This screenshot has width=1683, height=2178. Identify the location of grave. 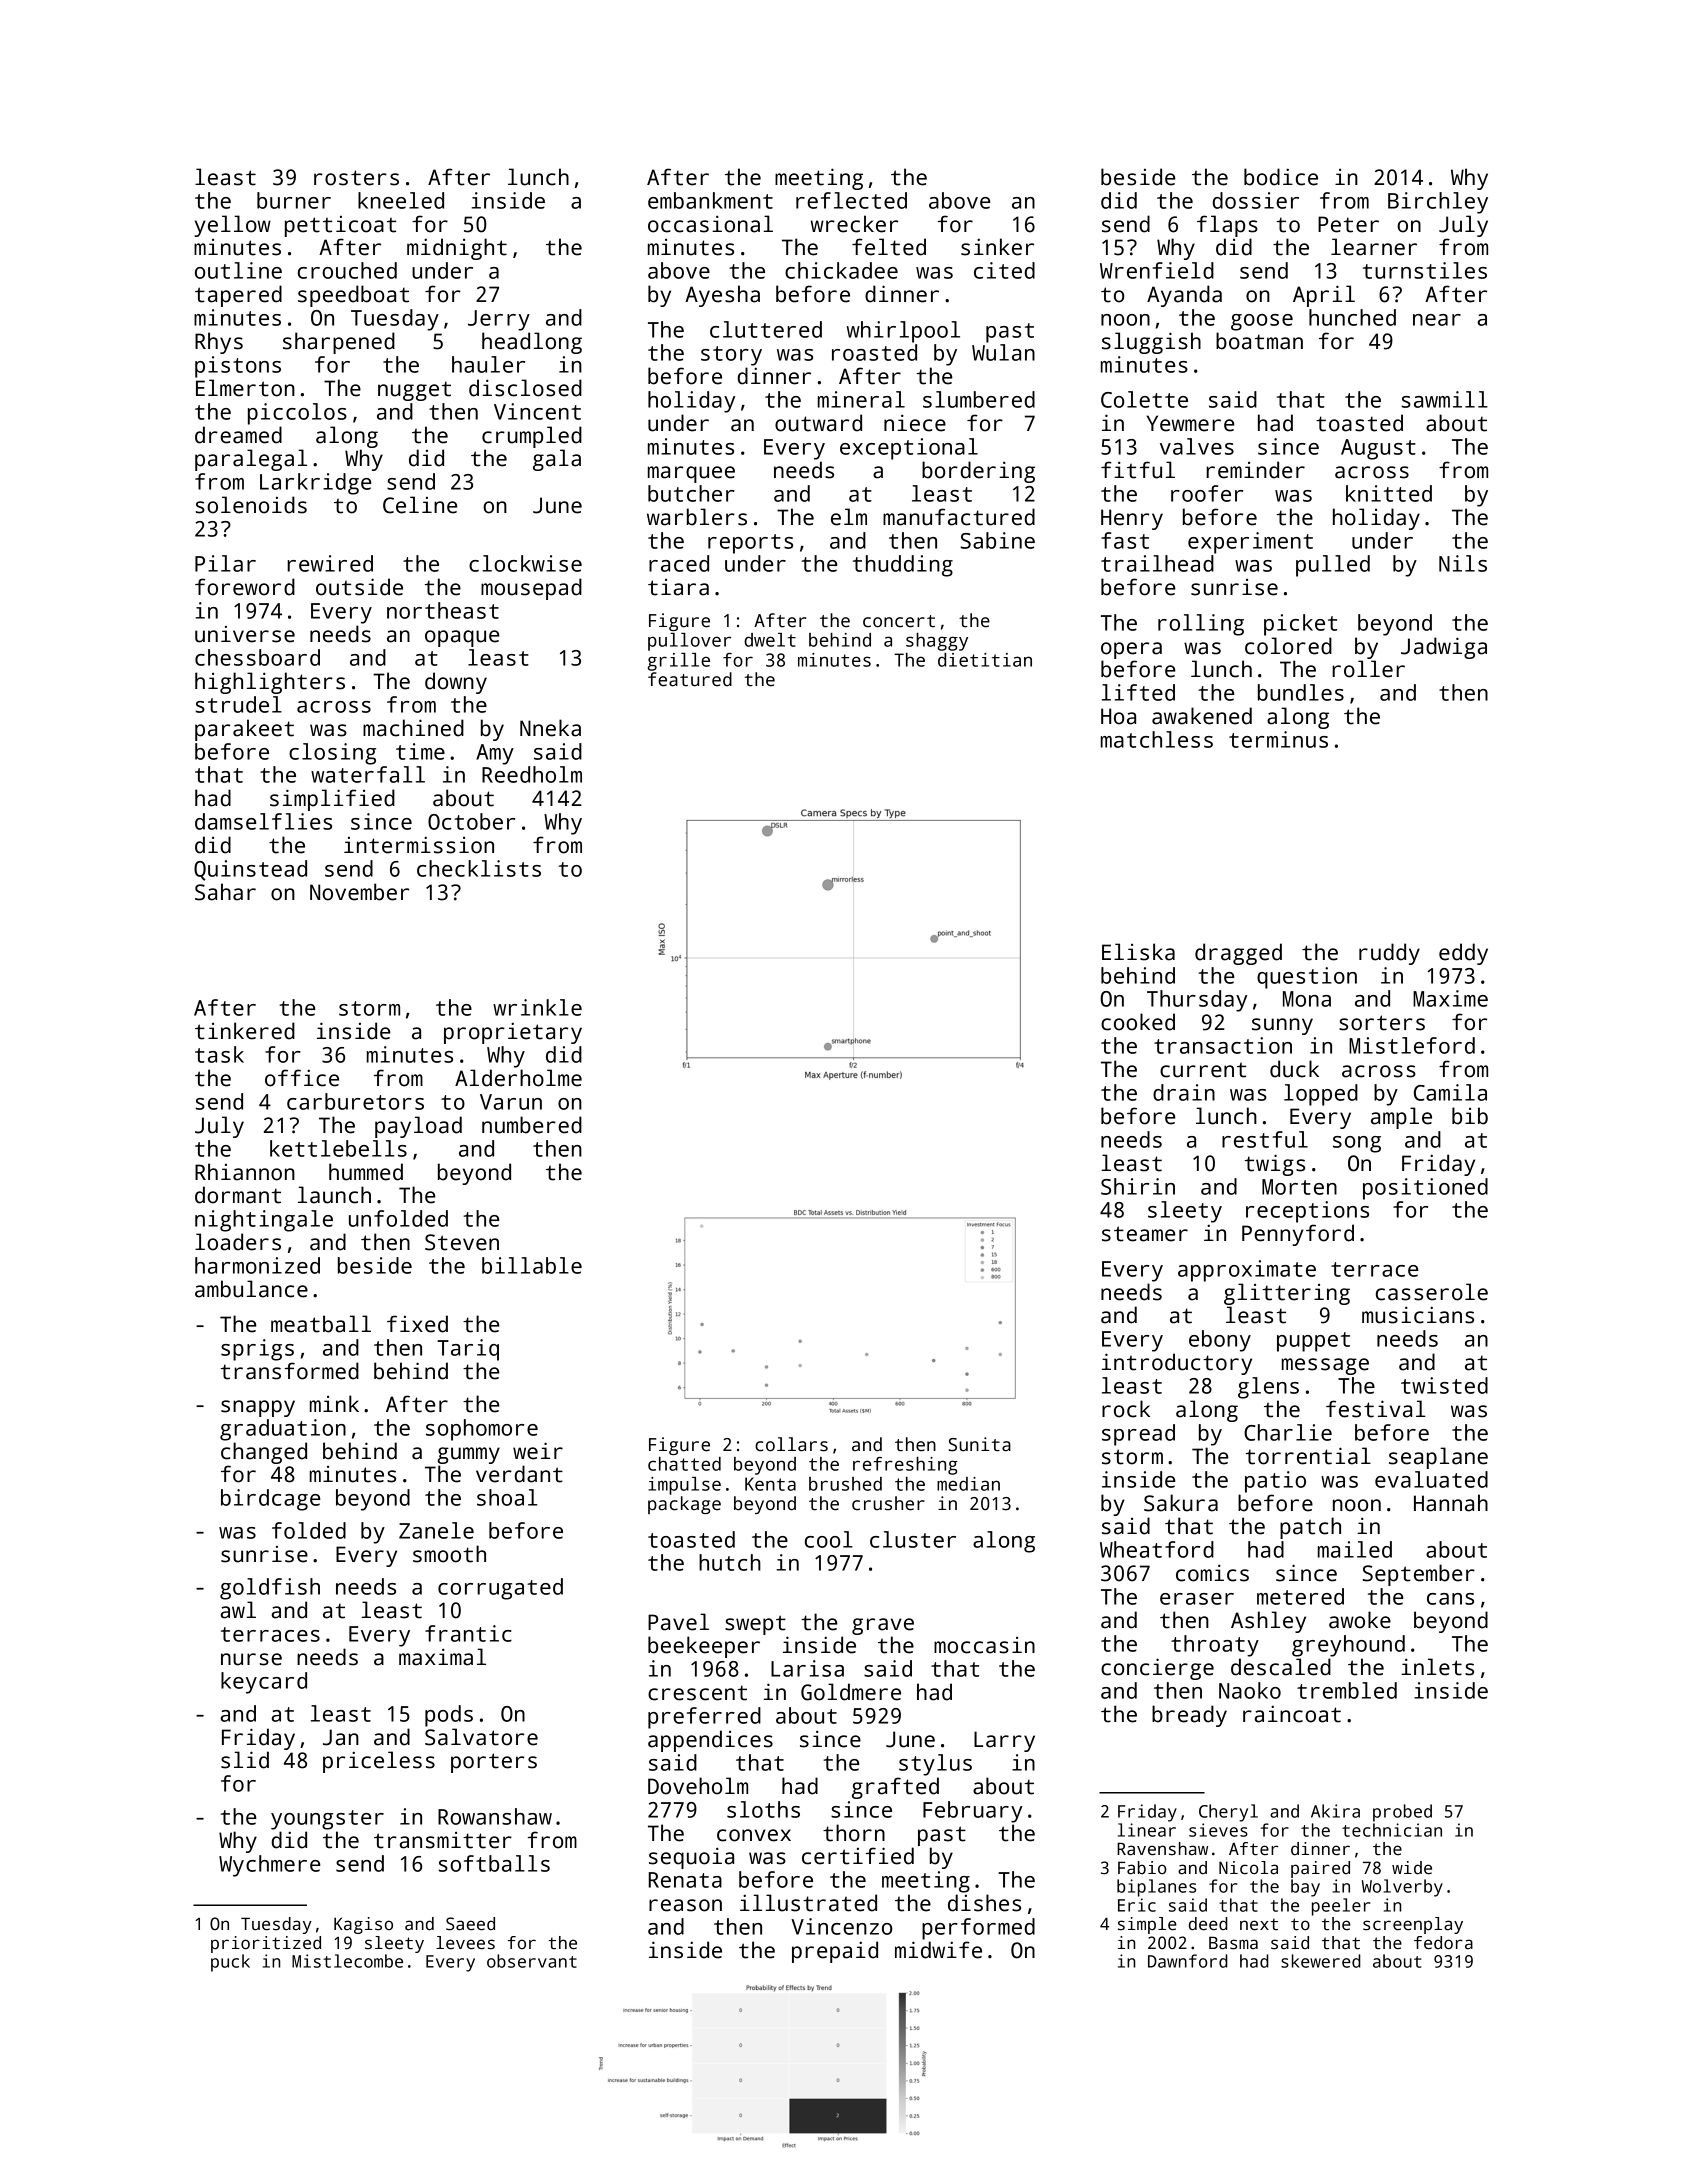
(883, 1626).
